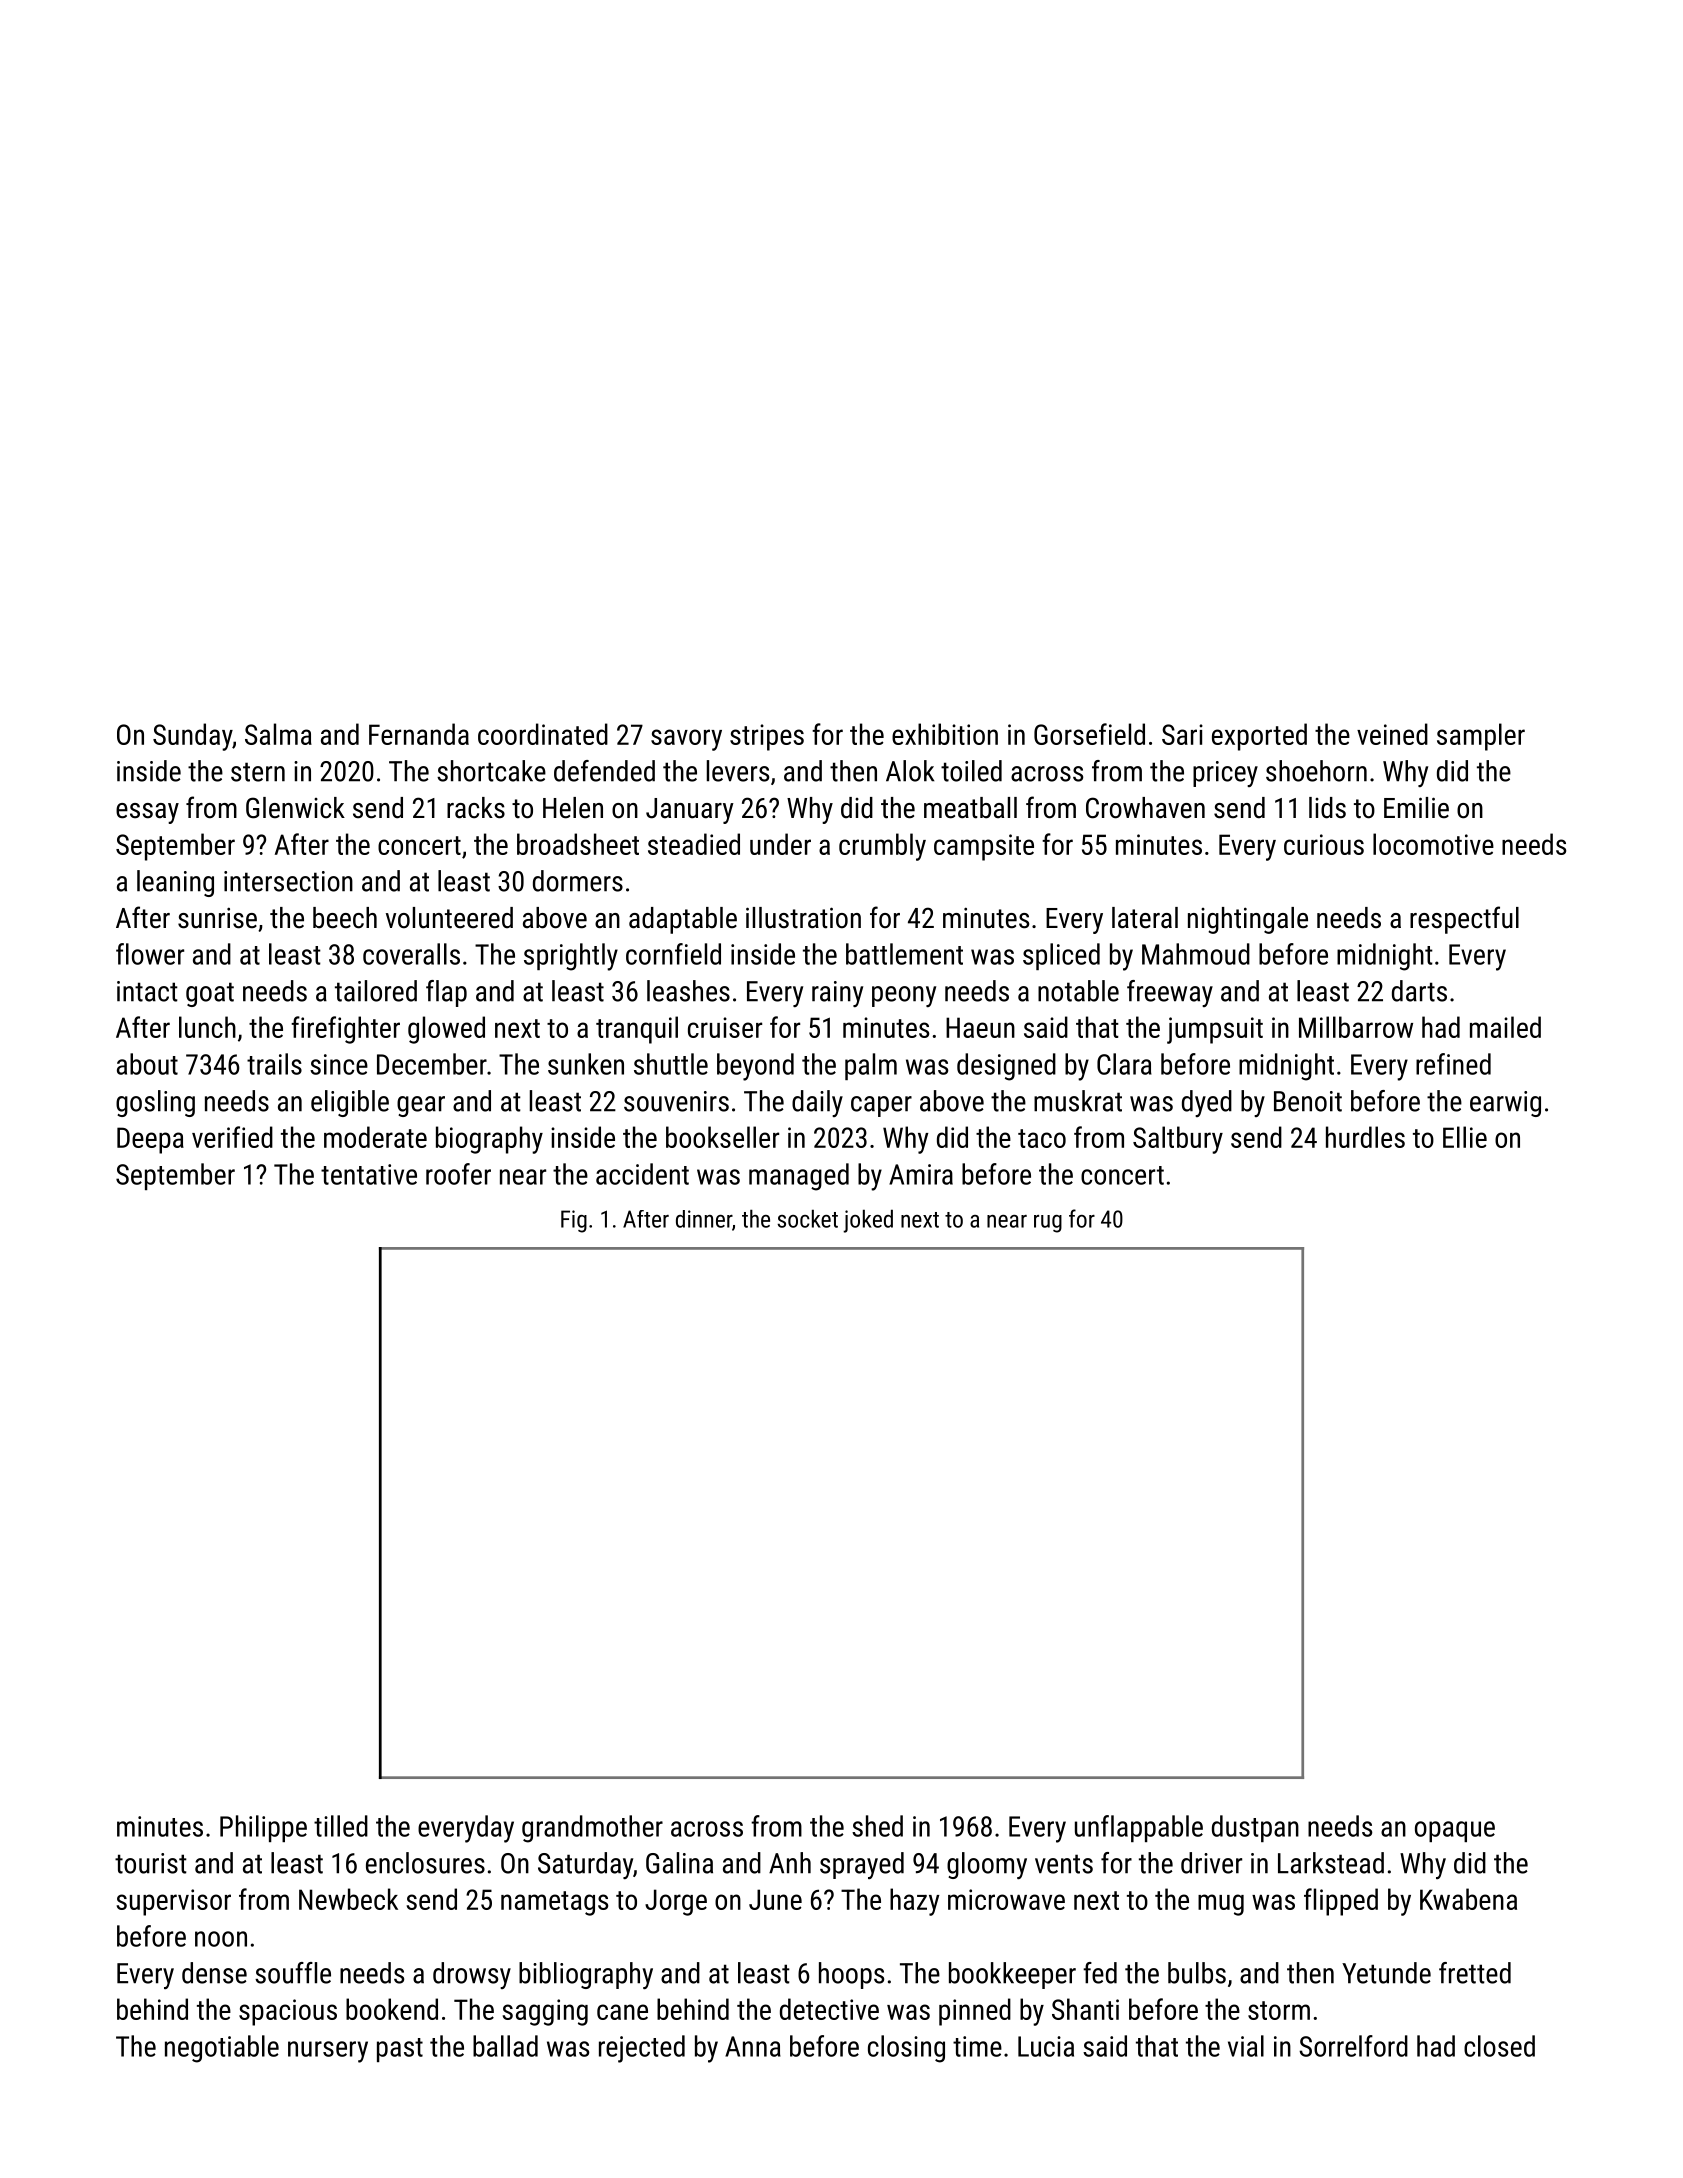 The height and width of the document is (2178, 1683). What do you see at coordinates (341, 1826) in the document?
I see `tilled` at bounding box center [341, 1826].
